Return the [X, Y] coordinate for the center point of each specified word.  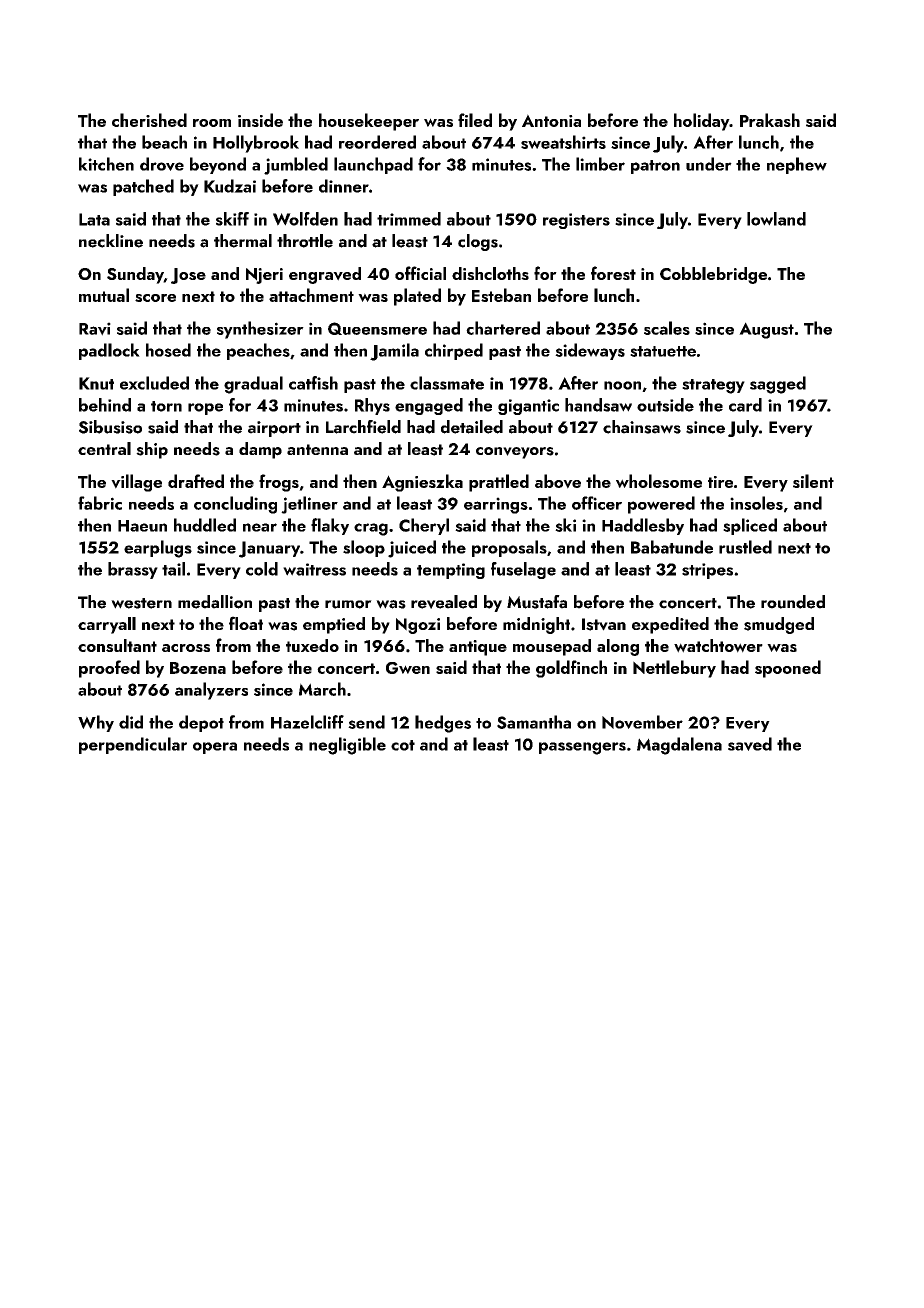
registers [576, 221]
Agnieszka [422, 483]
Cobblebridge [713, 275]
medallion [215, 602]
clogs [478, 242]
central [104, 448]
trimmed [409, 219]
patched [143, 187]
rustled [745, 547]
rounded [793, 602]
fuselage [523, 570]
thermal [243, 241]
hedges [443, 724]
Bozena [198, 668]
